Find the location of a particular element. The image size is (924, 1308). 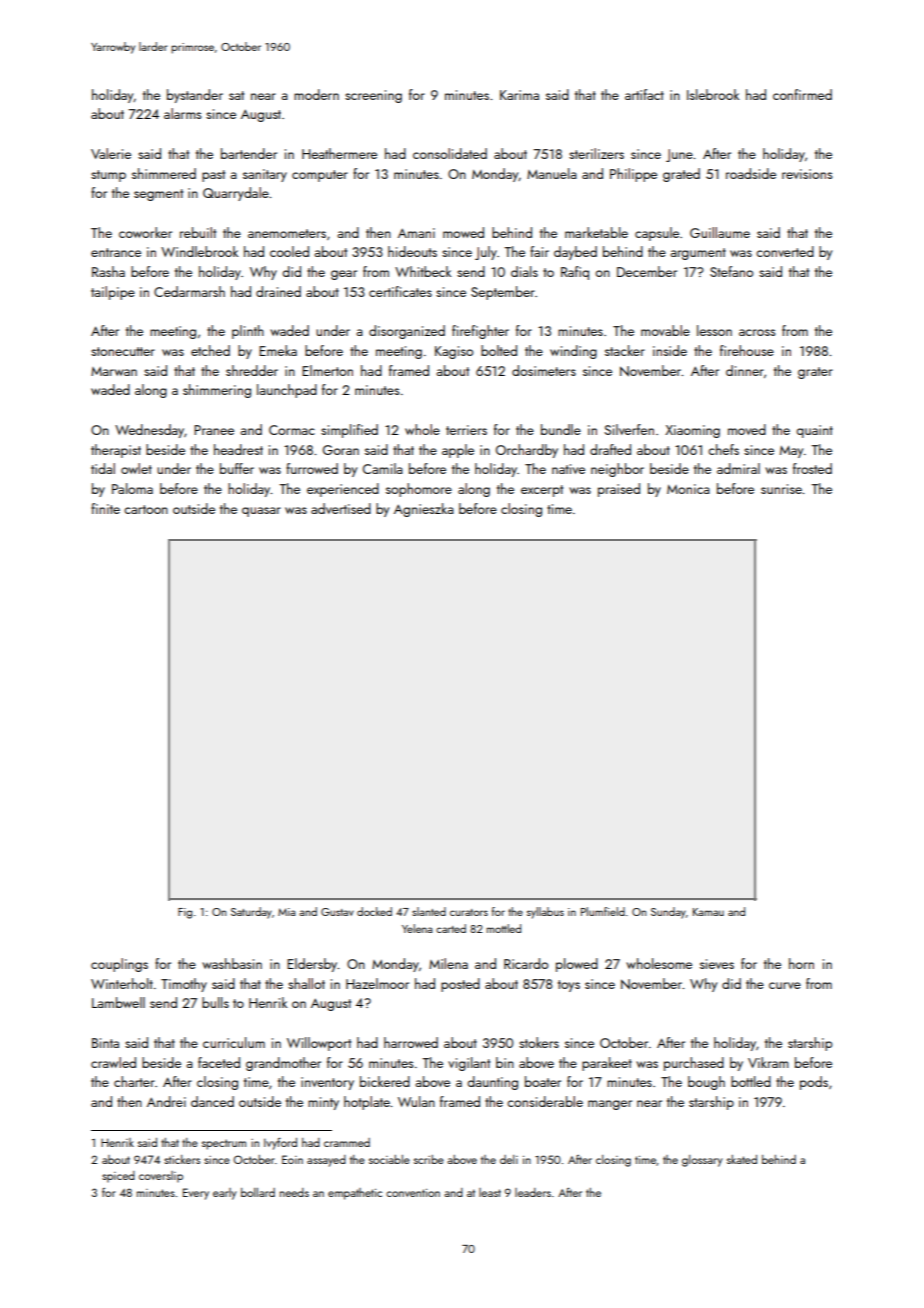

skated is located at coordinates (742, 1159).
